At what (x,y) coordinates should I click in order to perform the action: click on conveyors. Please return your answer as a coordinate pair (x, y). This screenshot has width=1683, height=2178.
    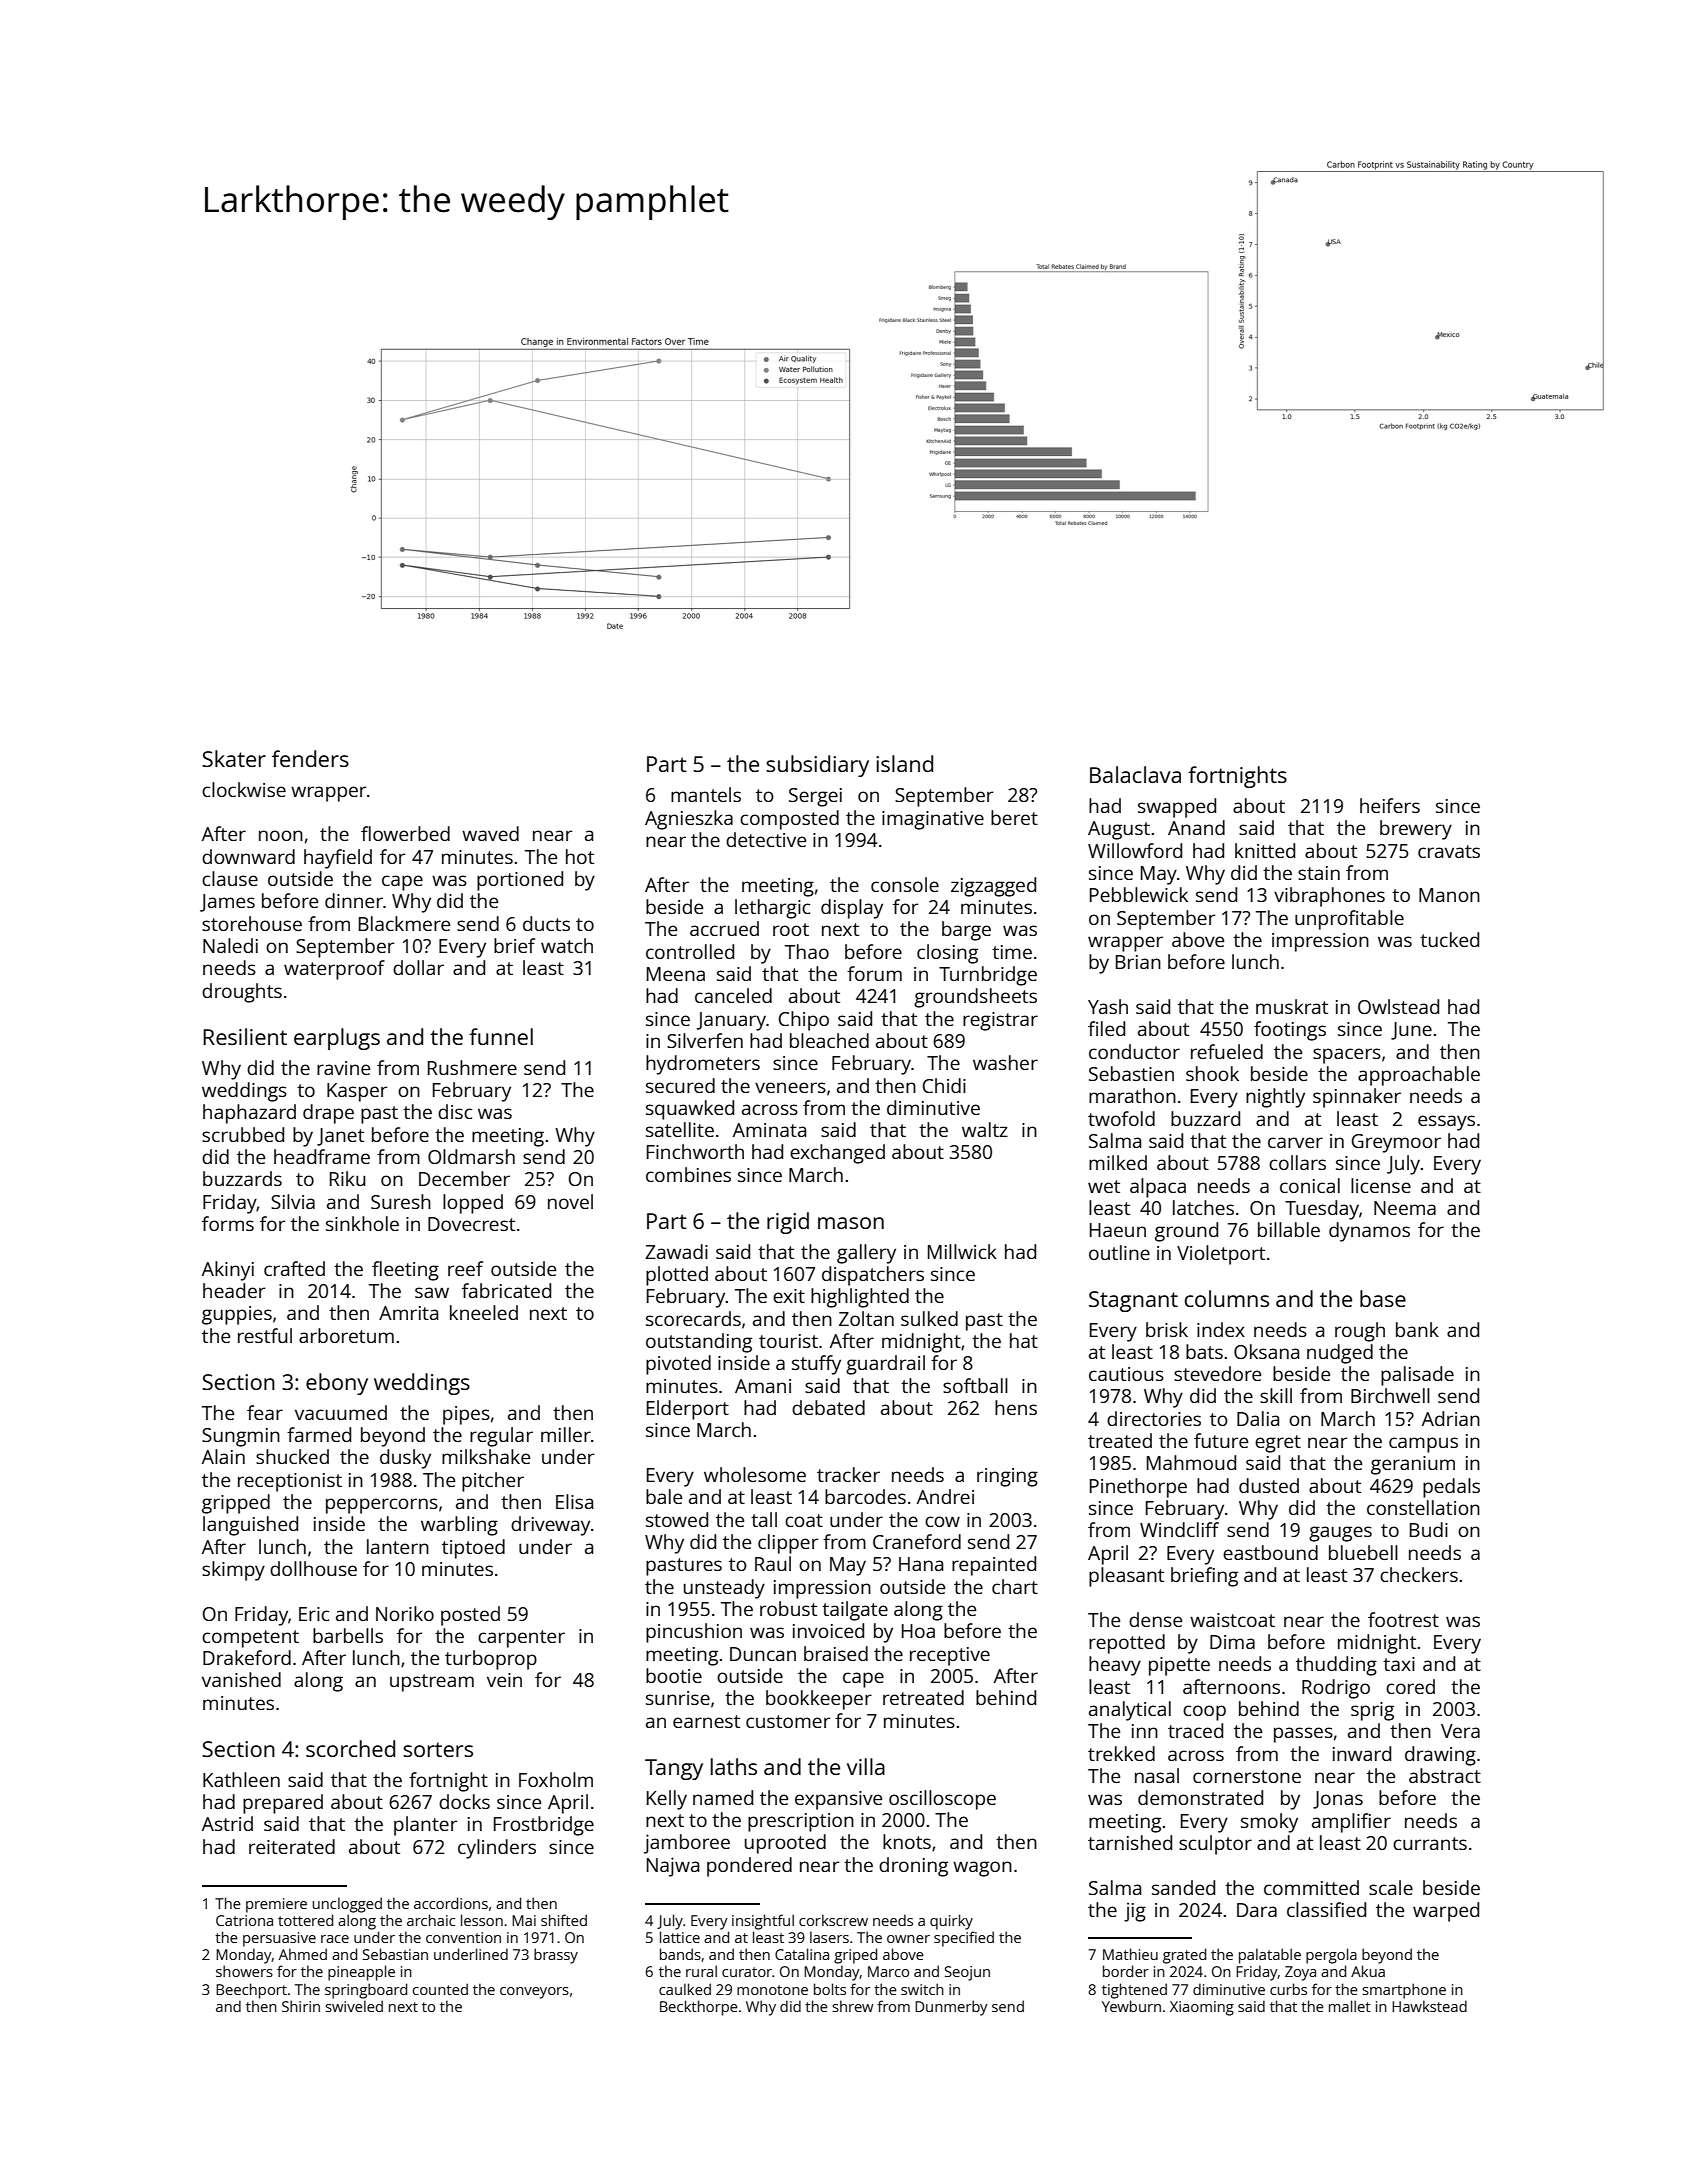
    Looking at the image, I should click on (534, 1993).
